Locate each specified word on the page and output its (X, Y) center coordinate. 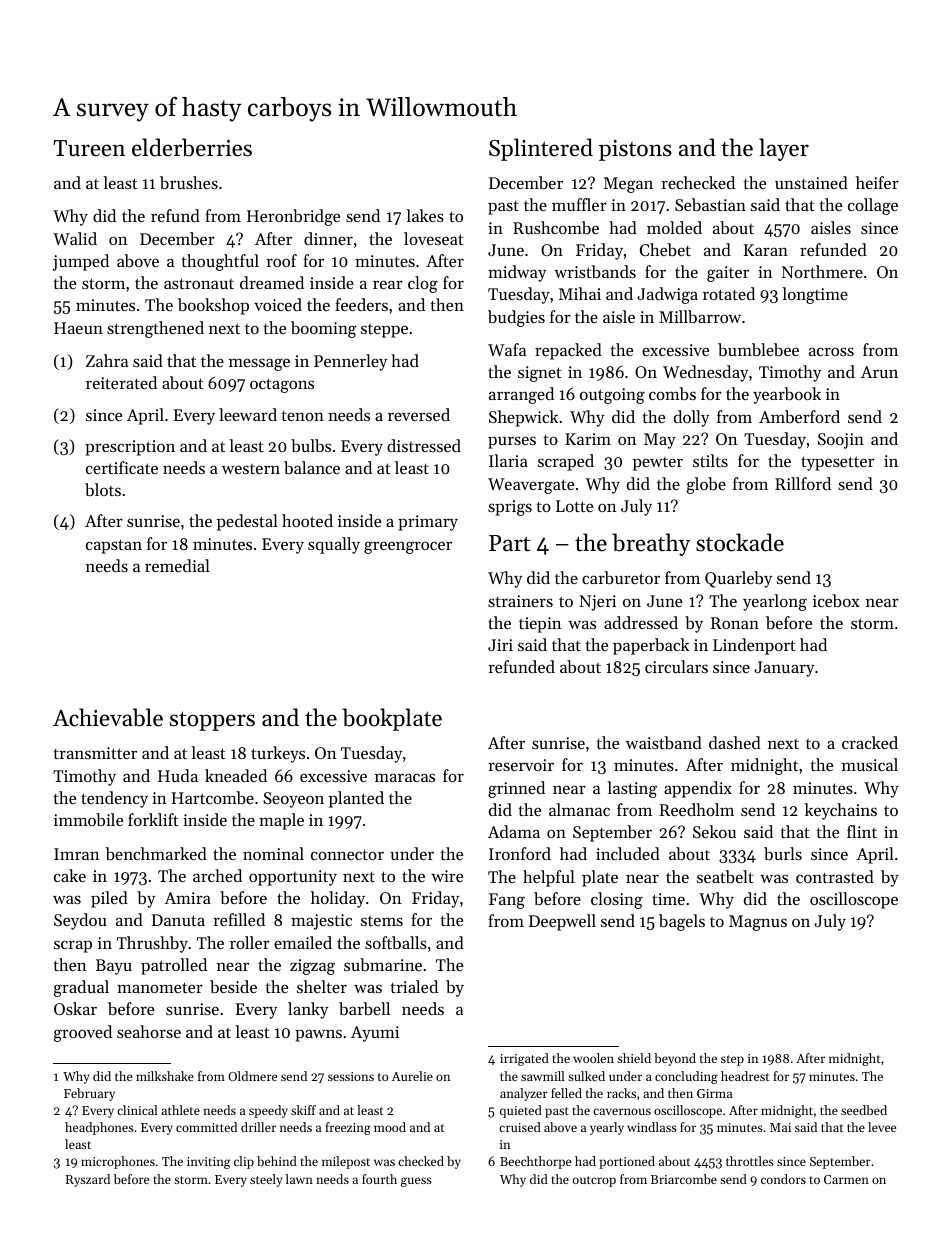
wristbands (595, 271)
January (784, 669)
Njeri (597, 603)
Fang (507, 901)
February (89, 1094)
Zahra (107, 360)
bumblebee (758, 349)
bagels (682, 922)
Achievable (108, 717)
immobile (88, 819)
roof (281, 260)
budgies (516, 318)
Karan (766, 250)
